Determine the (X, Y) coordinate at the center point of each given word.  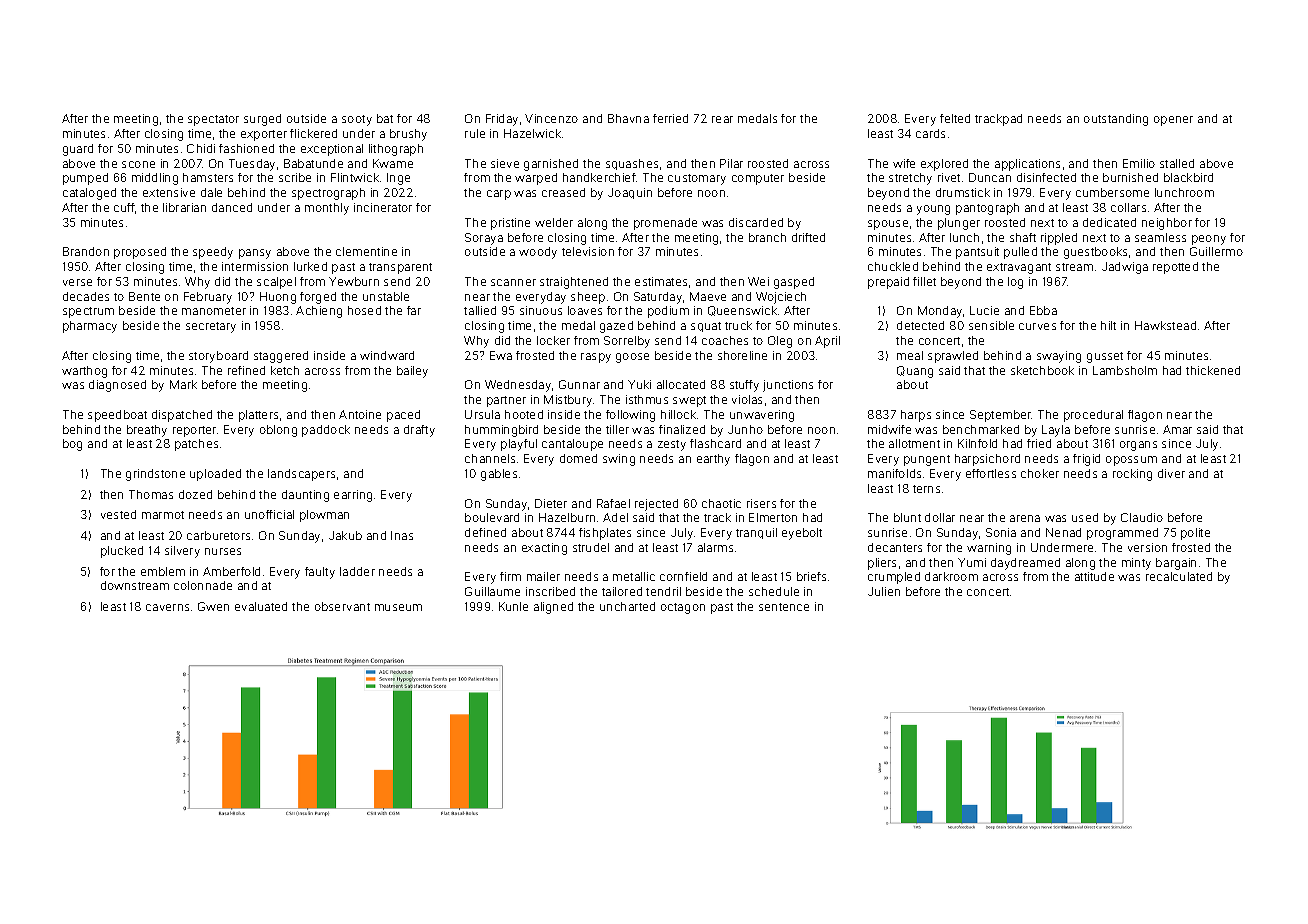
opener (1173, 121)
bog (72, 445)
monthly (327, 209)
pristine (510, 224)
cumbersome (1112, 192)
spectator (213, 120)
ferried (670, 118)
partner (506, 401)
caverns (167, 607)
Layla (1056, 431)
